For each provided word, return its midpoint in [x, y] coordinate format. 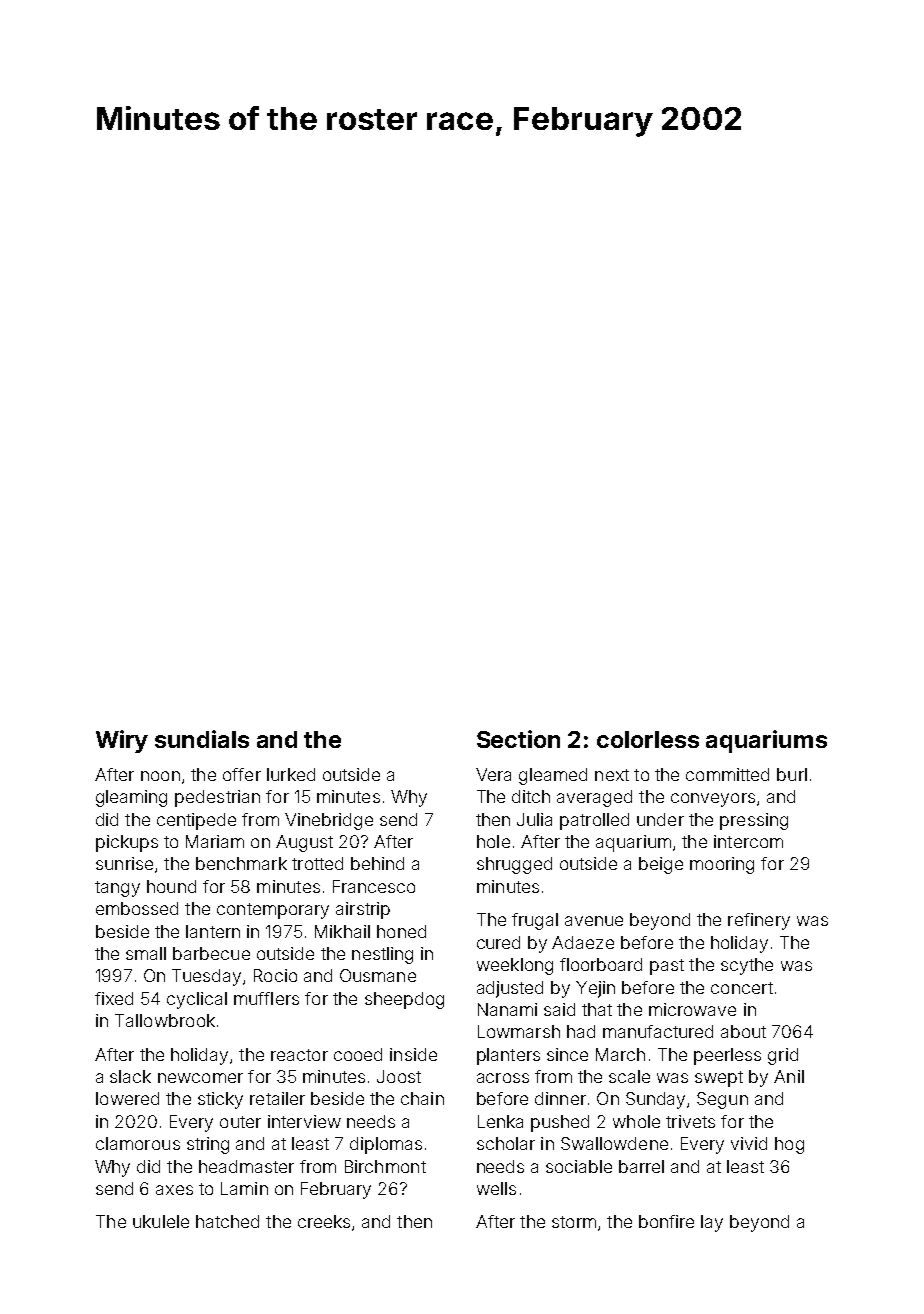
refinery [759, 921]
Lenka [500, 1121]
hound [171, 886]
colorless [648, 739]
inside [413, 1054]
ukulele [161, 1221]
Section [518, 739]
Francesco [374, 886]
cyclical [197, 1000]
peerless [727, 1056]
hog [789, 1145]
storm [574, 1222]
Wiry [122, 741]
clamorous [138, 1143]
